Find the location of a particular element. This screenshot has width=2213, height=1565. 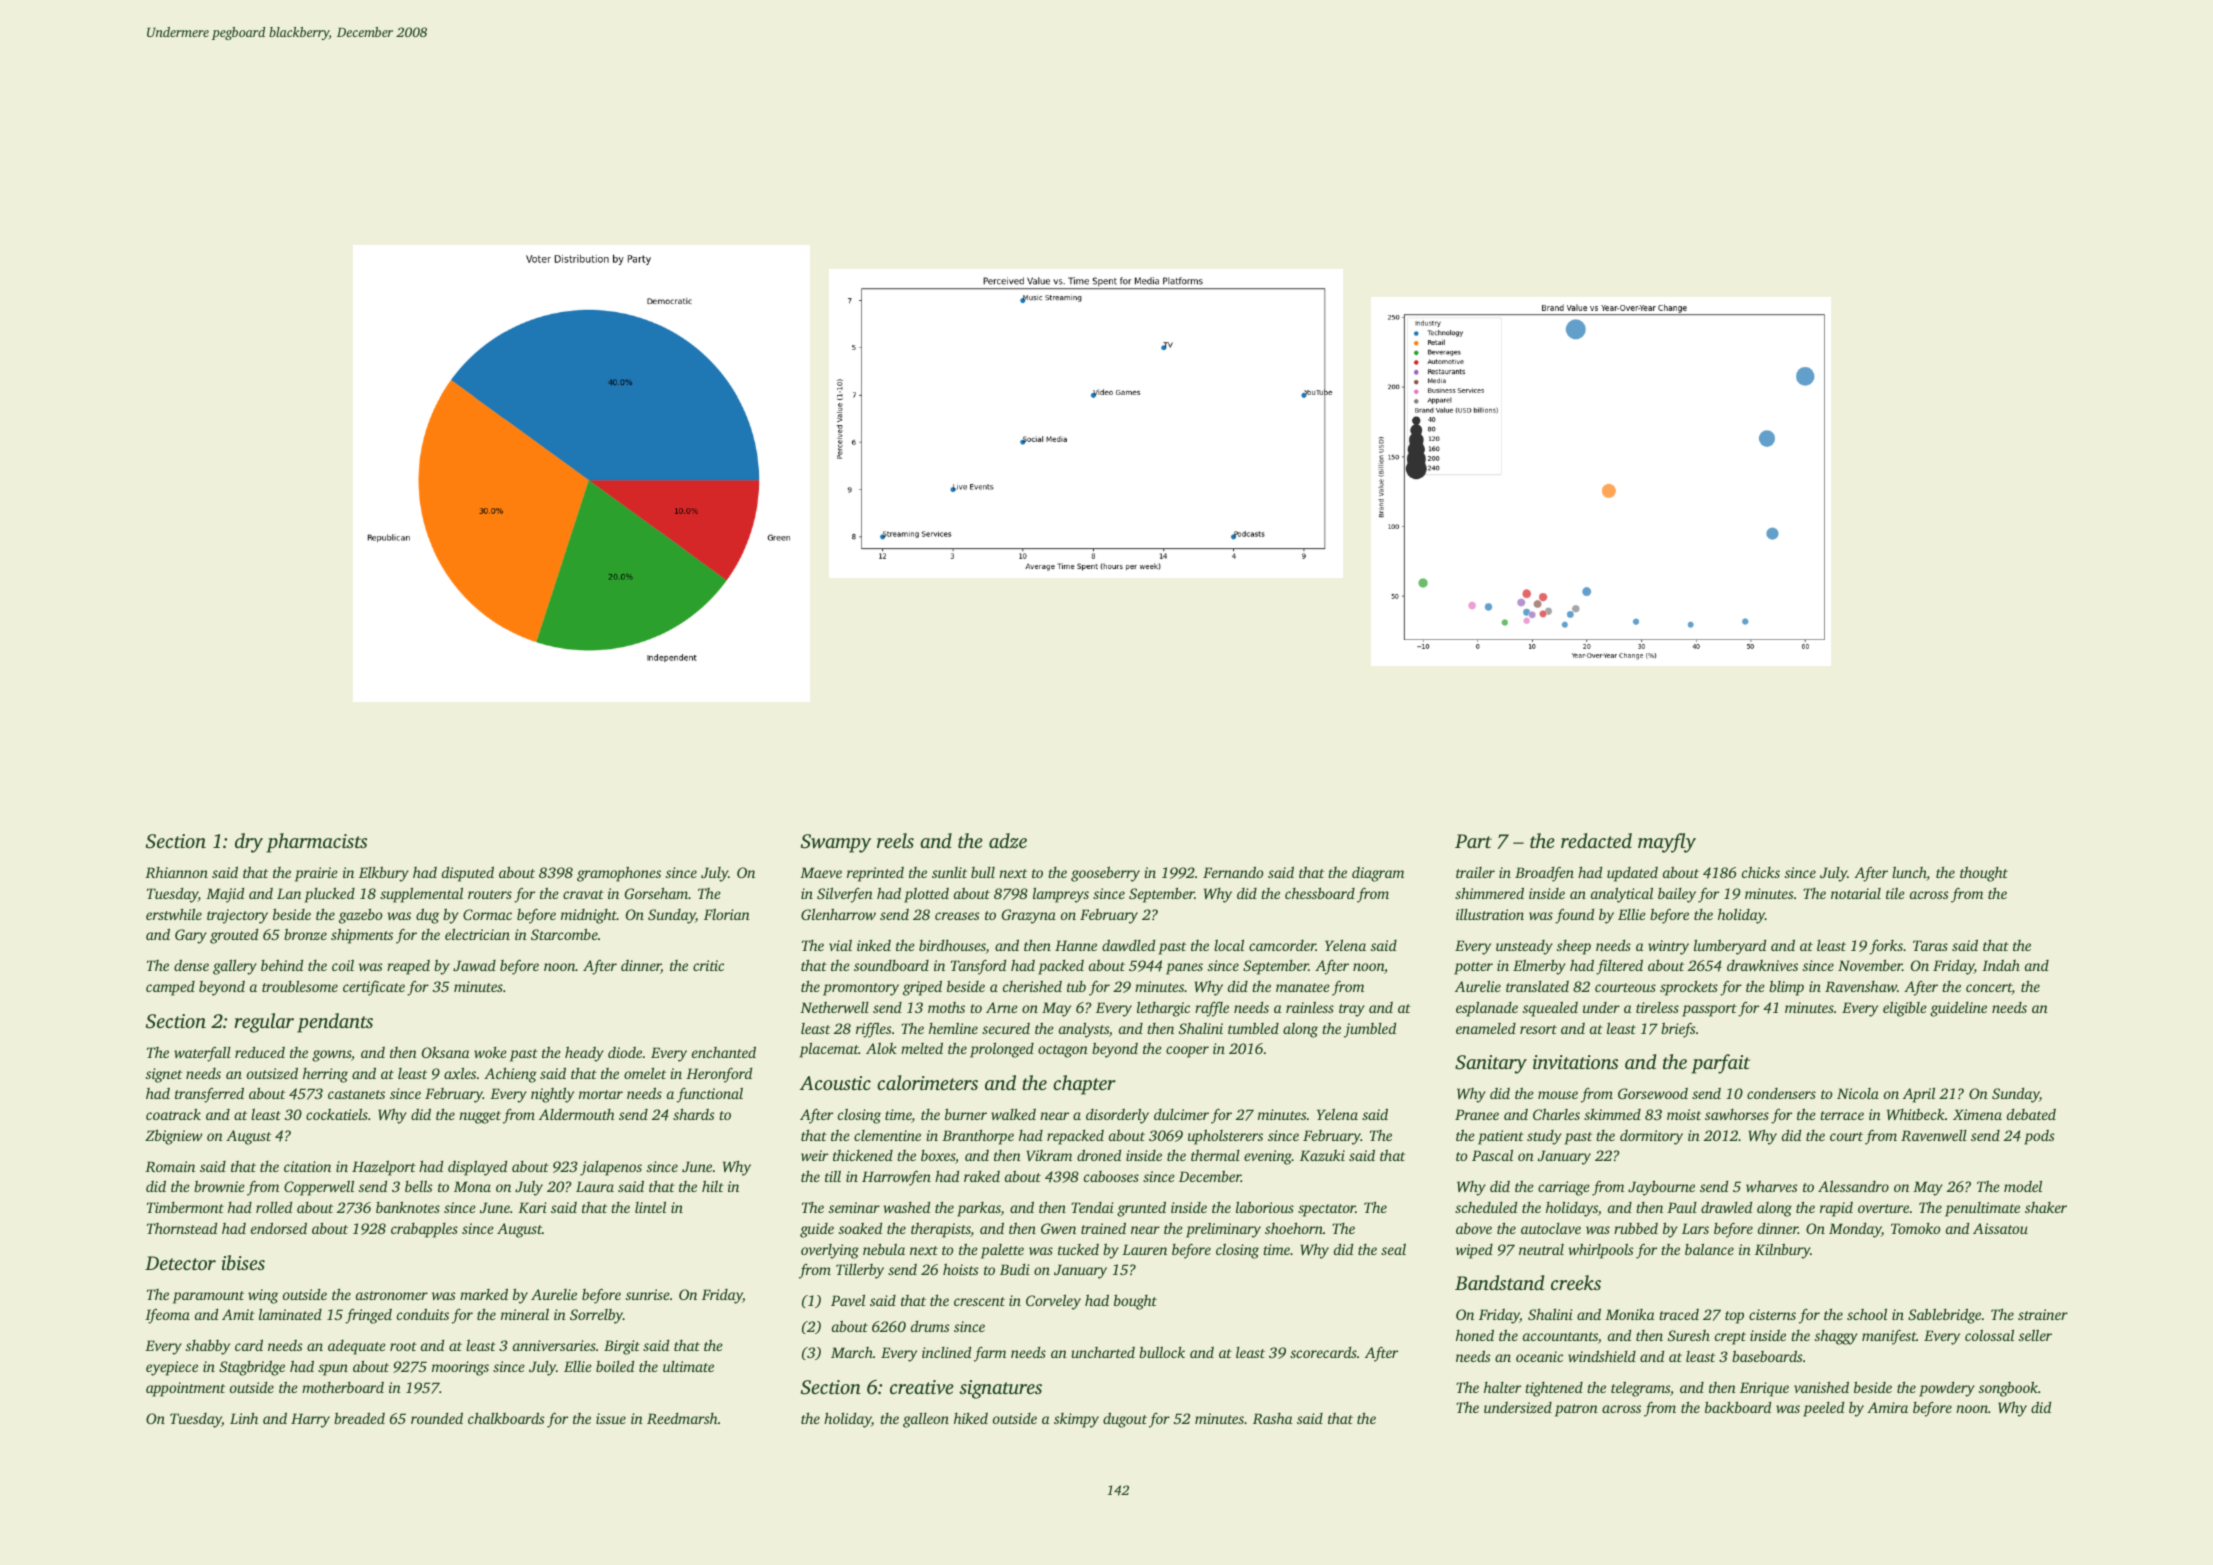

concert is located at coordinates (1989, 989).
